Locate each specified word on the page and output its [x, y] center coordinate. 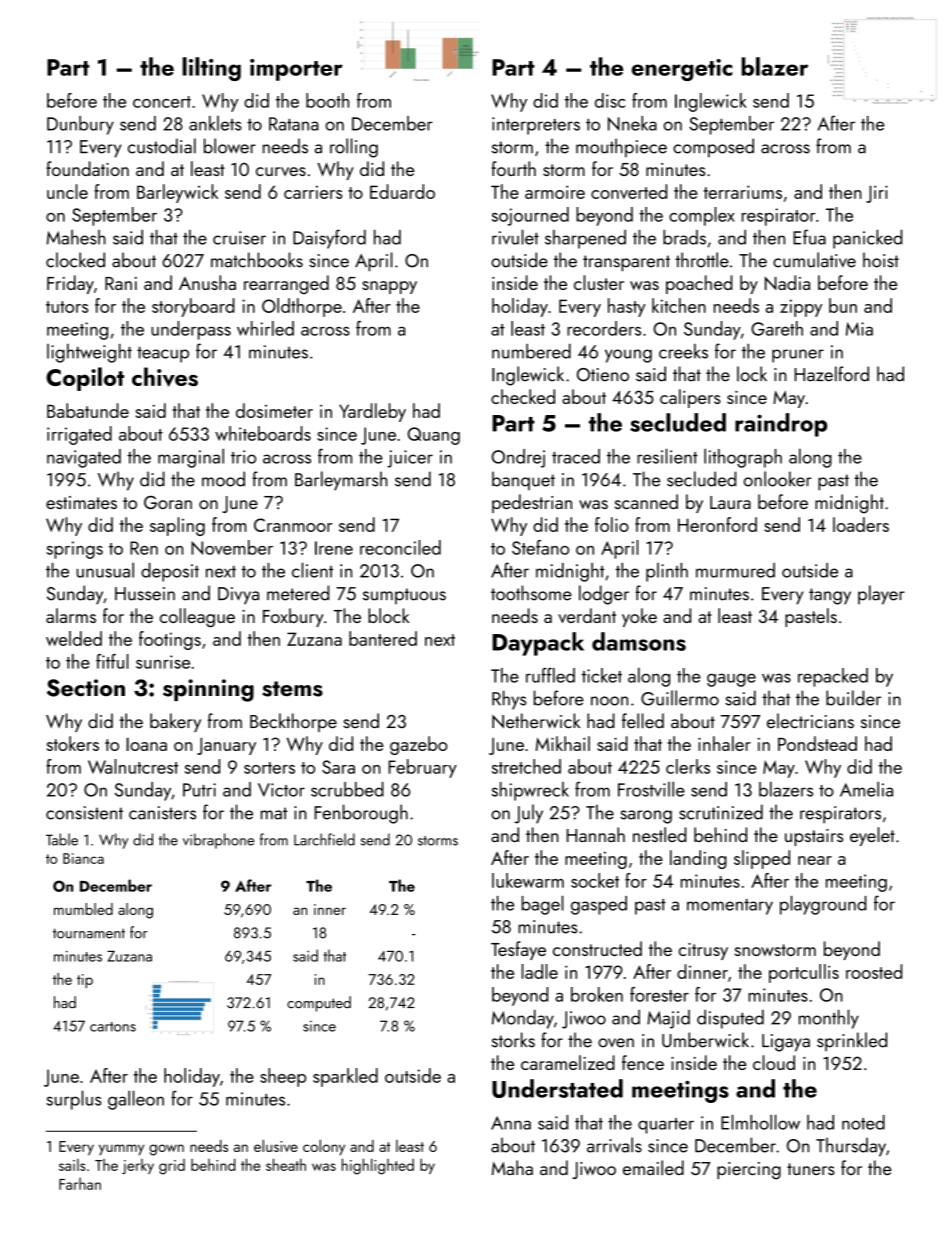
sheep [283, 1077]
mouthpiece [621, 148]
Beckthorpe [293, 722]
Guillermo [680, 698]
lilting [211, 69]
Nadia [787, 282]
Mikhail [563, 743]
